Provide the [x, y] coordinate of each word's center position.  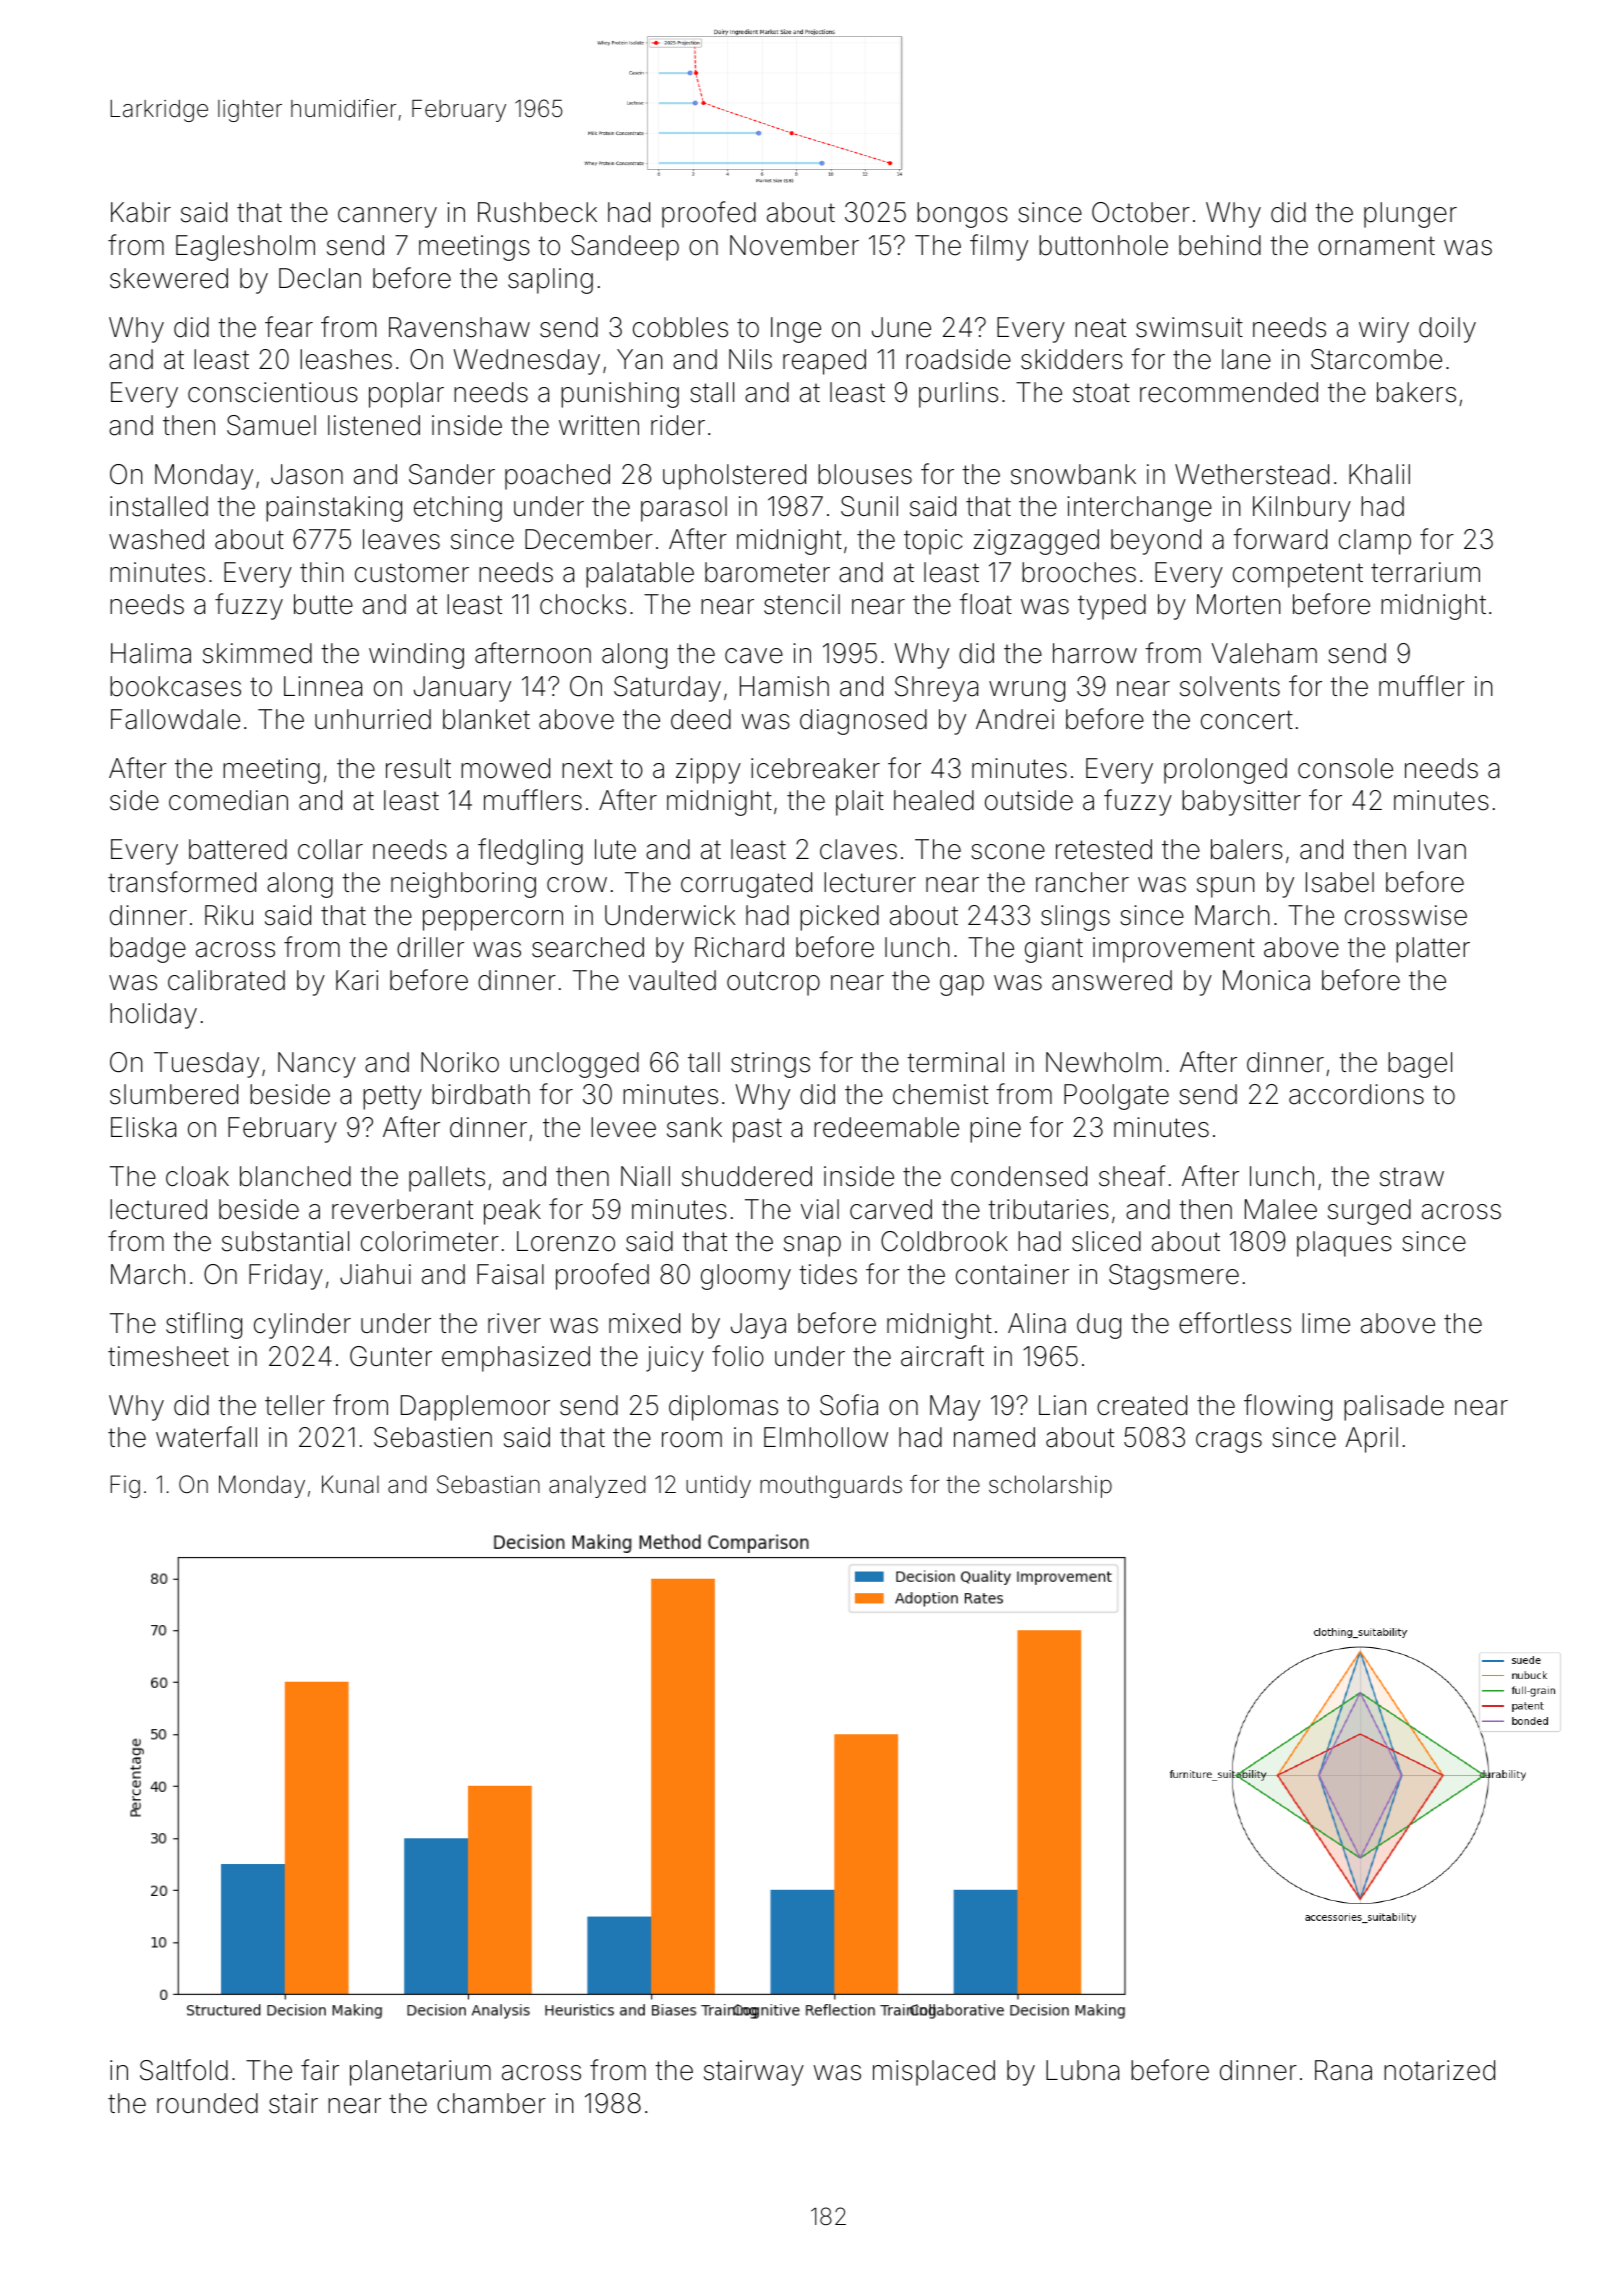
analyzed [597, 1486]
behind [1220, 245]
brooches [1079, 572]
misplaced [934, 2073]
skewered [169, 278]
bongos [962, 215]
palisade [1394, 1408]
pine [995, 1130]
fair [320, 2070]
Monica [1266, 980]
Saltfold [184, 2070]
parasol [684, 509]
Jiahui [375, 1274]
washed [156, 539]
